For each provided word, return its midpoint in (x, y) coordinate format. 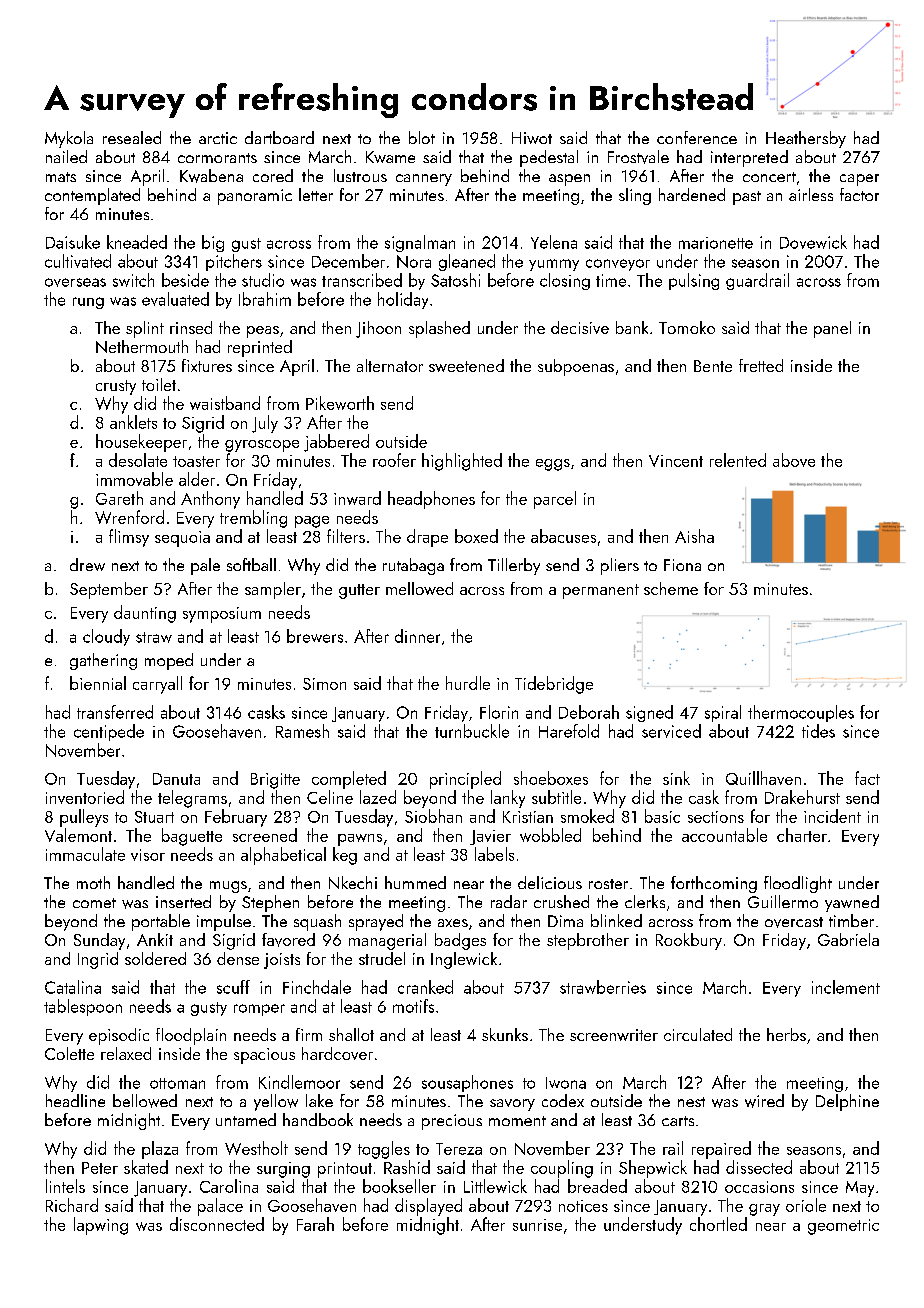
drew (87, 564)
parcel (555, 500)
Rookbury (689, 941)
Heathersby (806, 139)
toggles (384, 1150)
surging (283, 1170)
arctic (218, 138)
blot (422, 137)
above (794, 460)
